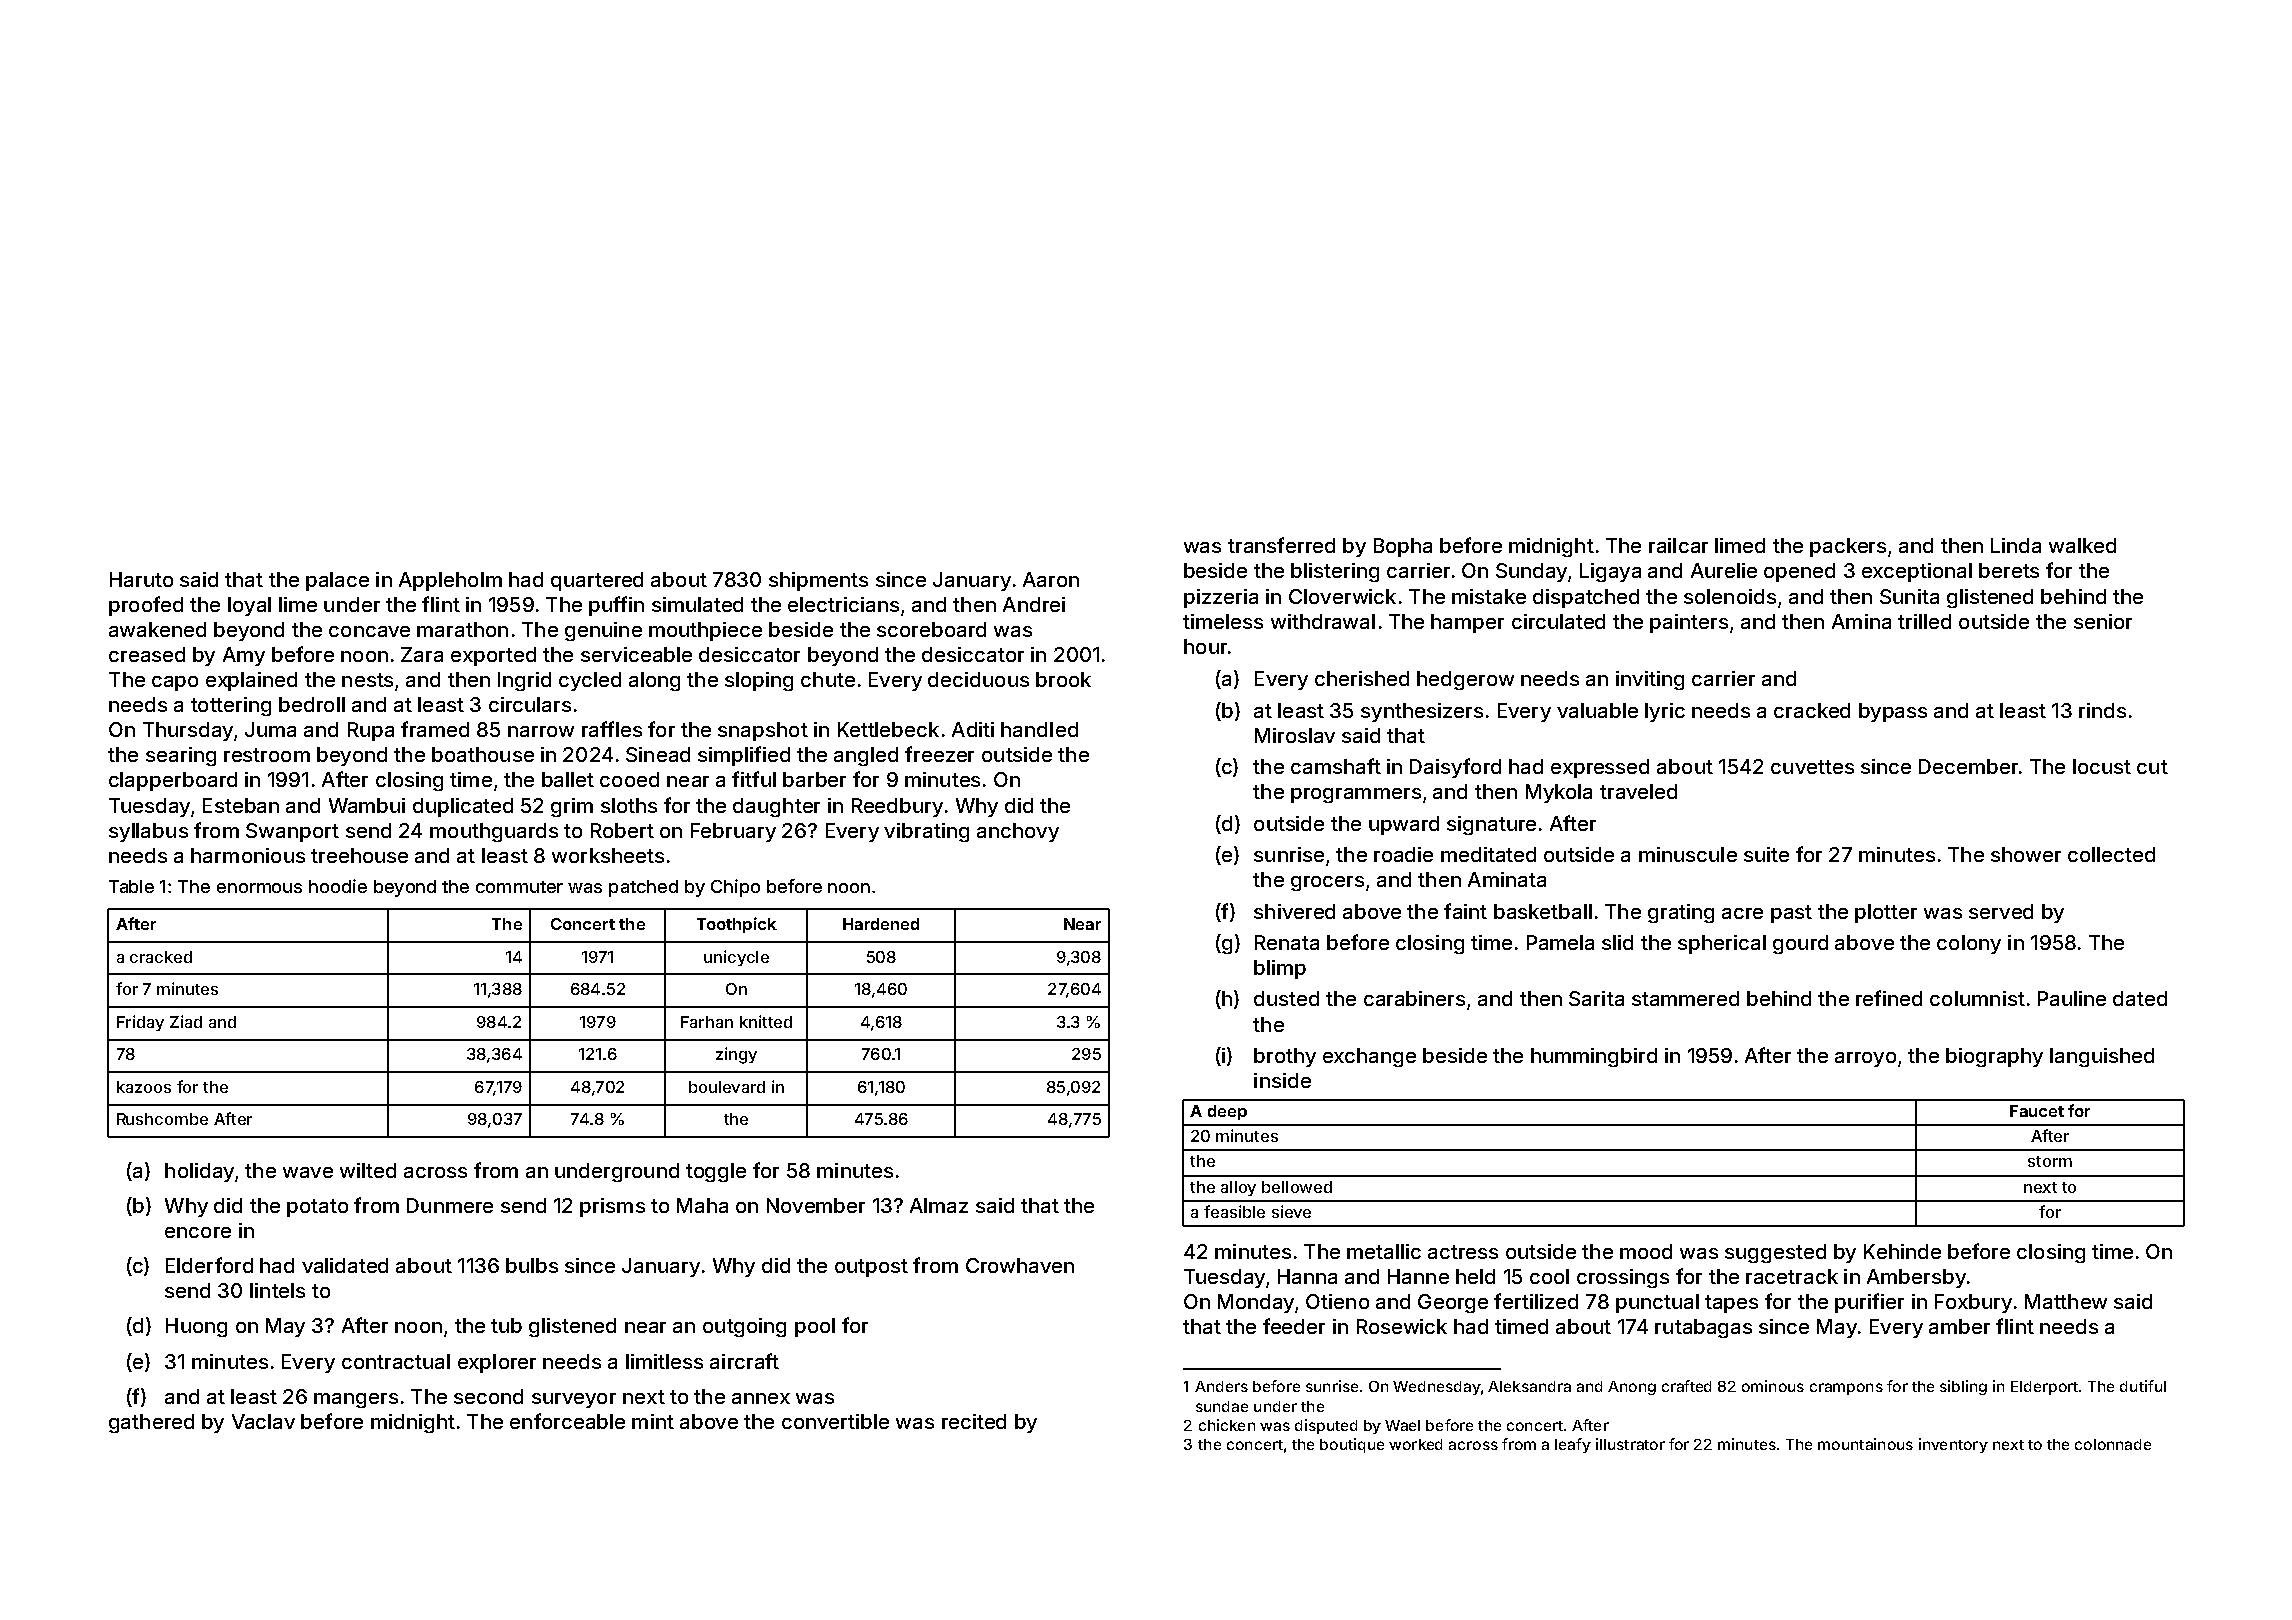  I want to click on hoodie, so click(338, 886).
